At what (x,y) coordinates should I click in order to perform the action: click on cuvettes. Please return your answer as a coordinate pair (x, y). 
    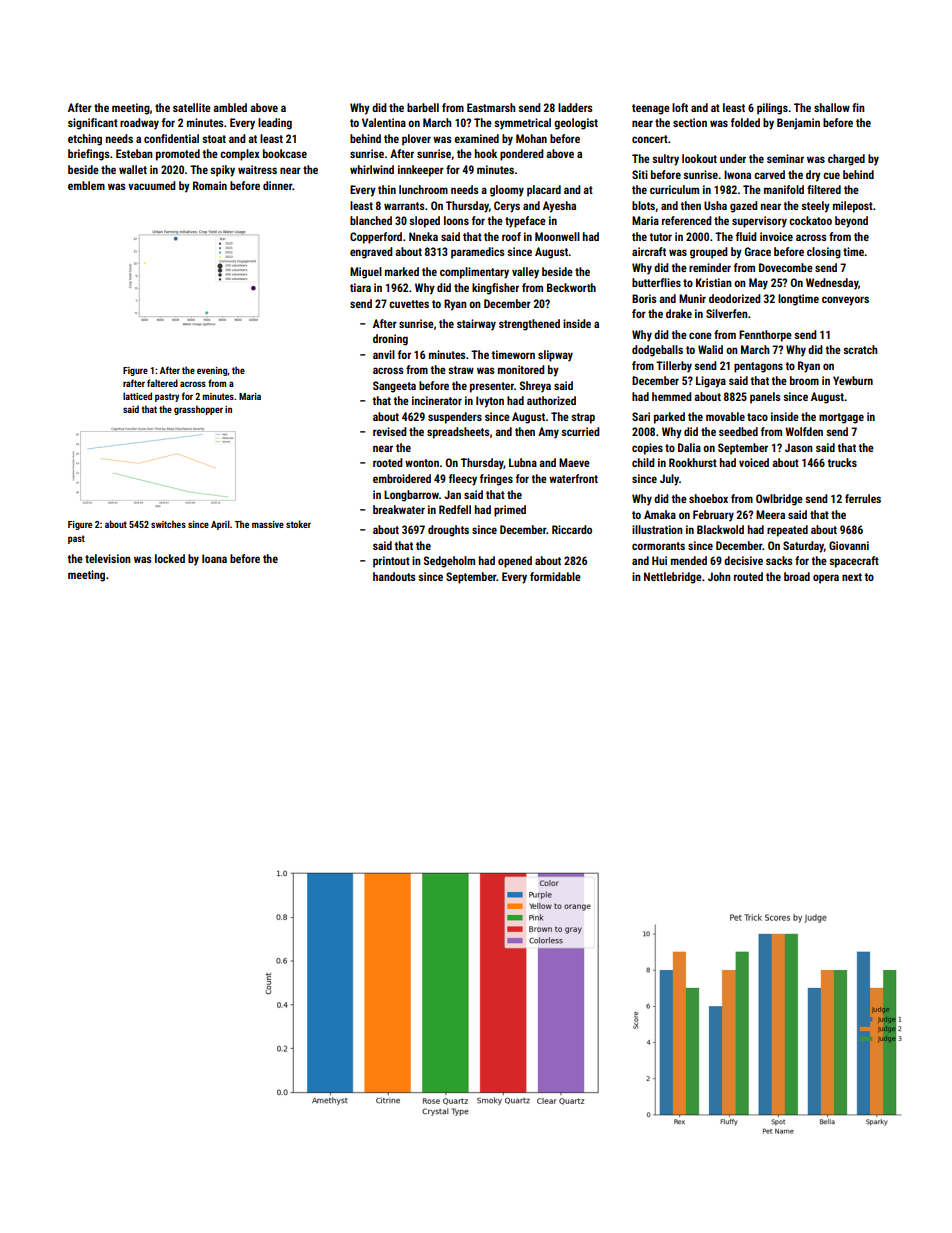
    Looking at the image, I should click on (409, 304).
